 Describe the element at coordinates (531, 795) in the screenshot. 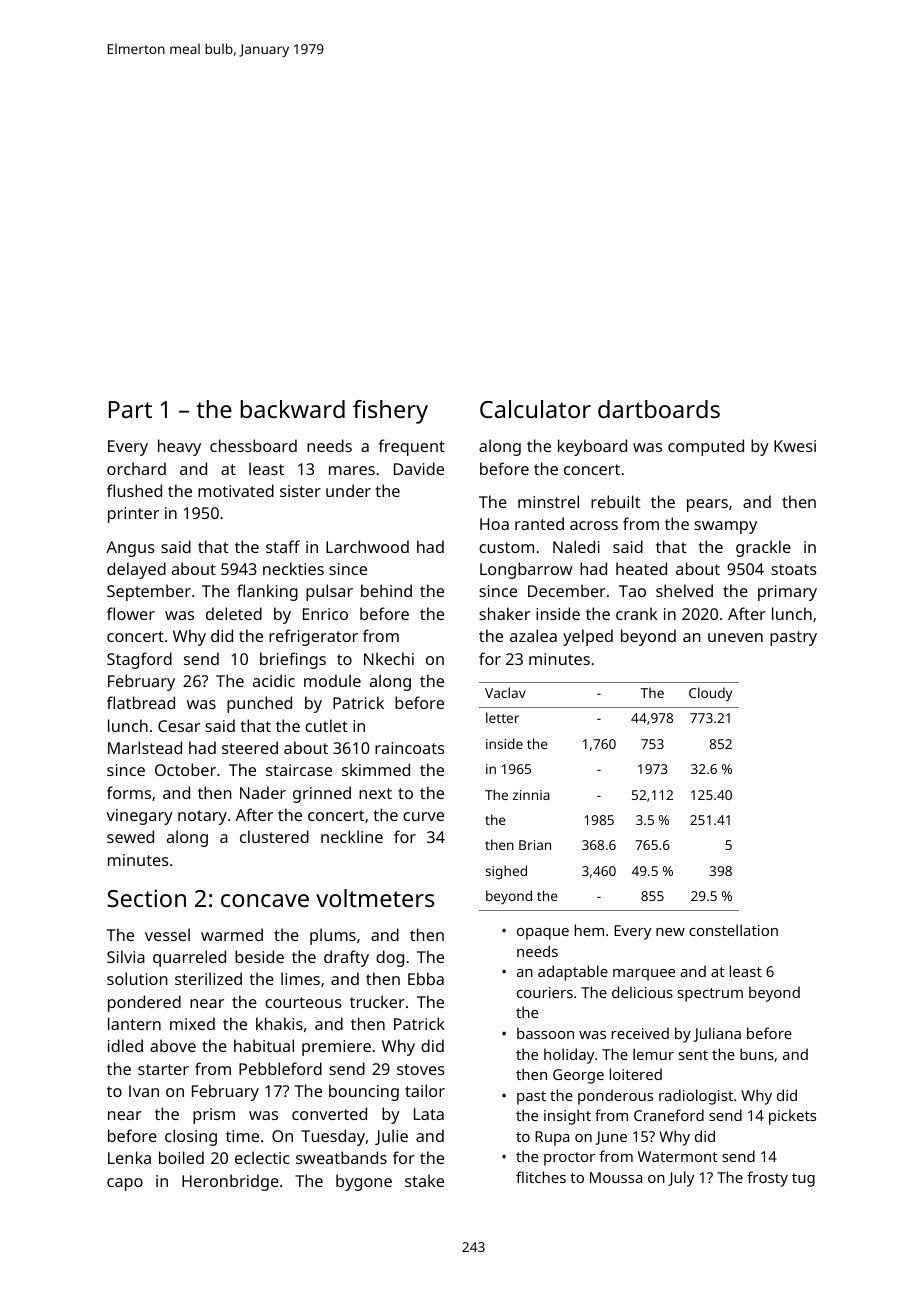

I see `zinnia` at that location.
